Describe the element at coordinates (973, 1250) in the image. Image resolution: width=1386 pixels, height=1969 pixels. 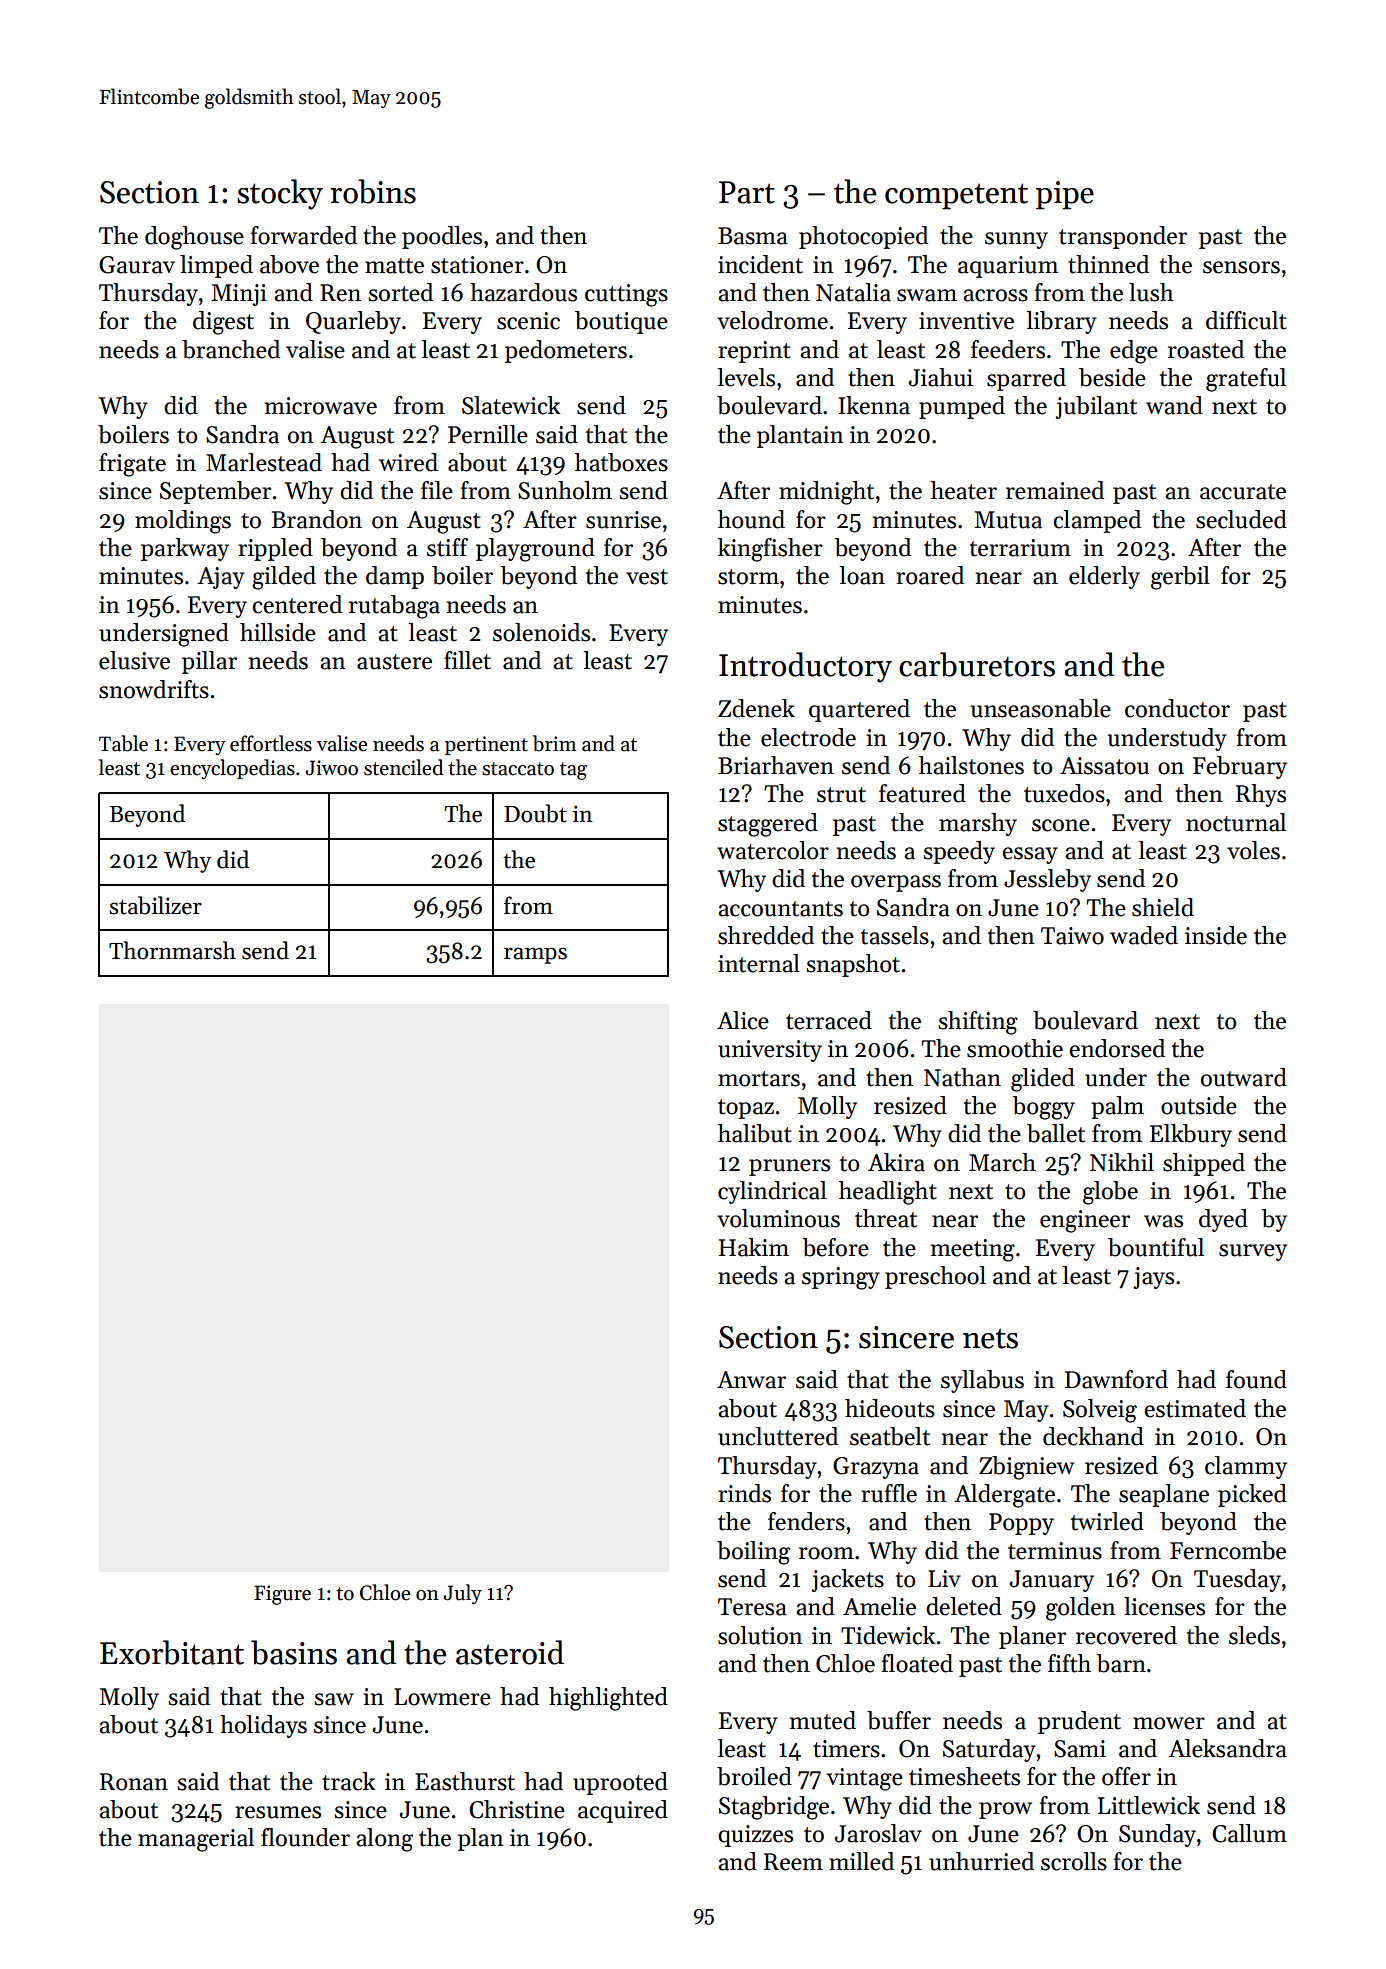
I see `meeting` at that location.
